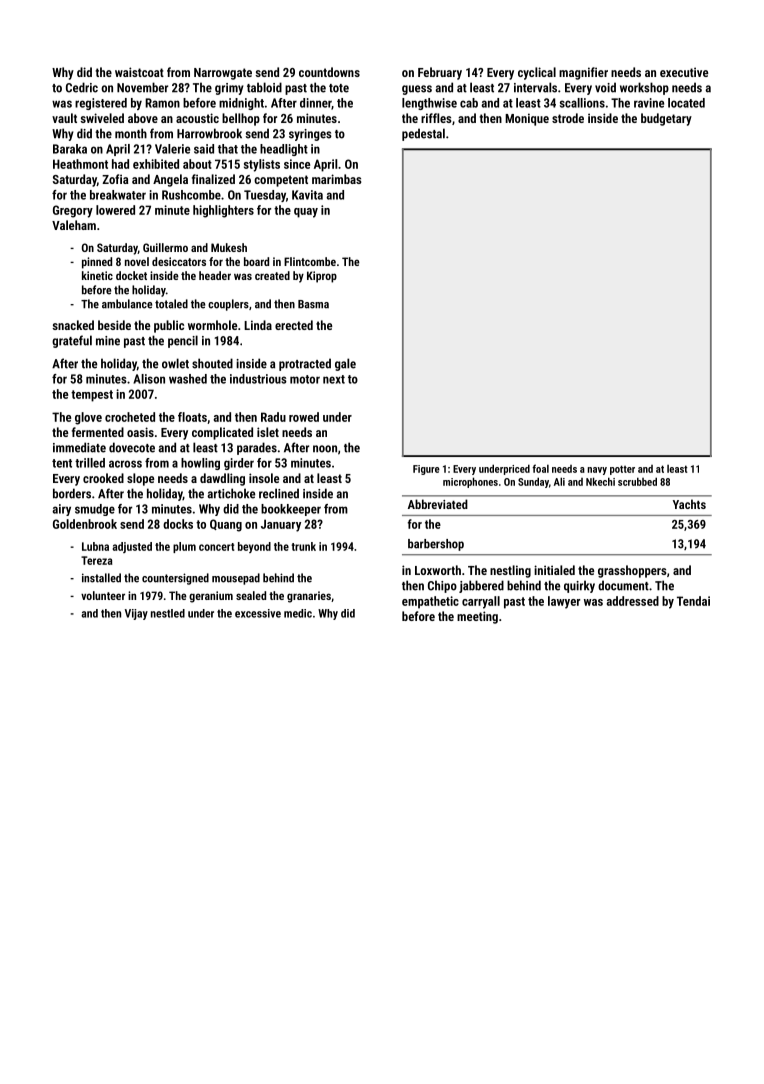 This screenshot has width=764, height=1084. What do you see at coordinates (666, 119) in the screenshot?
I see `budgetary` at bounding box center [666, 119].
